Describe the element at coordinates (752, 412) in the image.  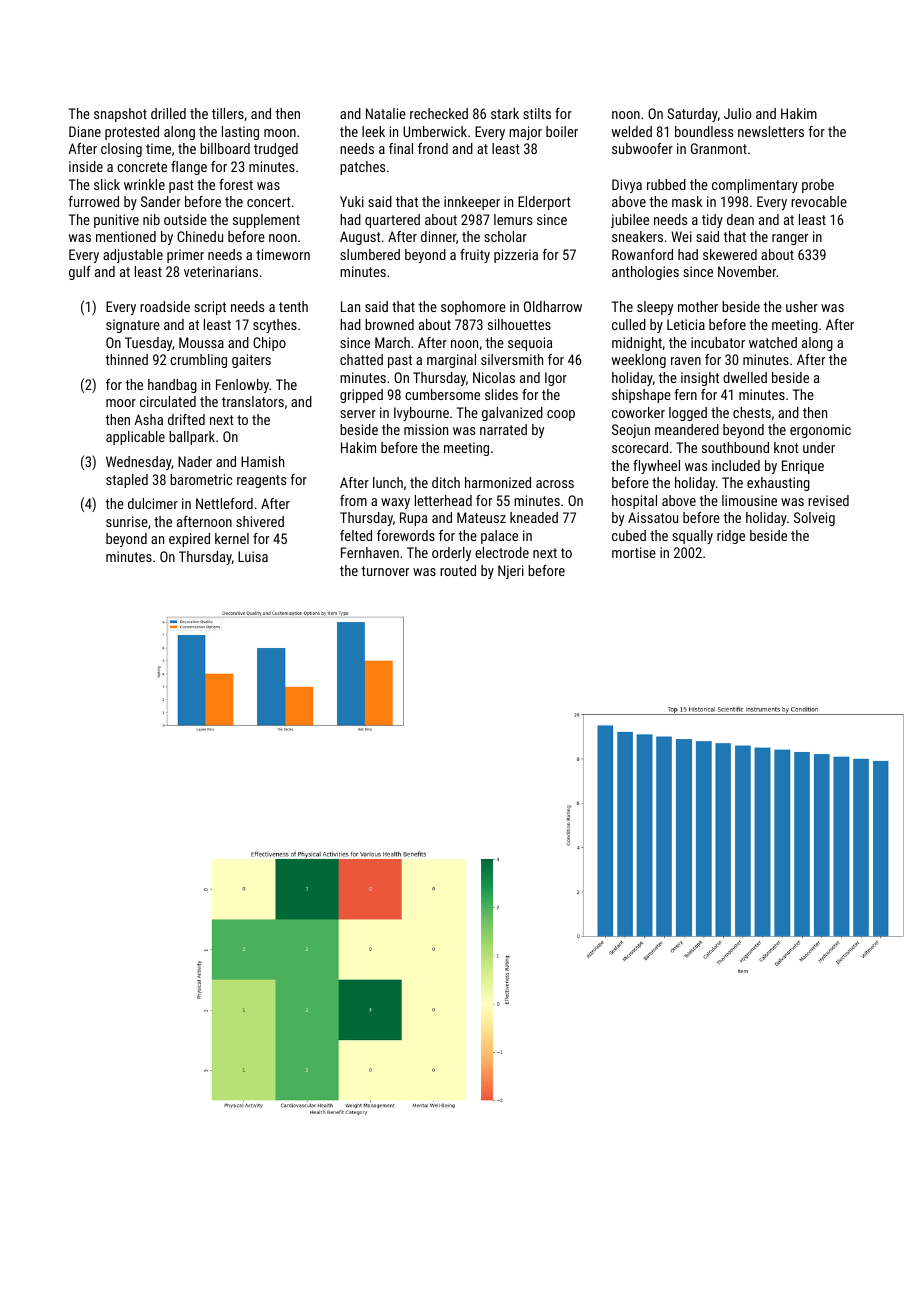
I see `chests` at that location.
